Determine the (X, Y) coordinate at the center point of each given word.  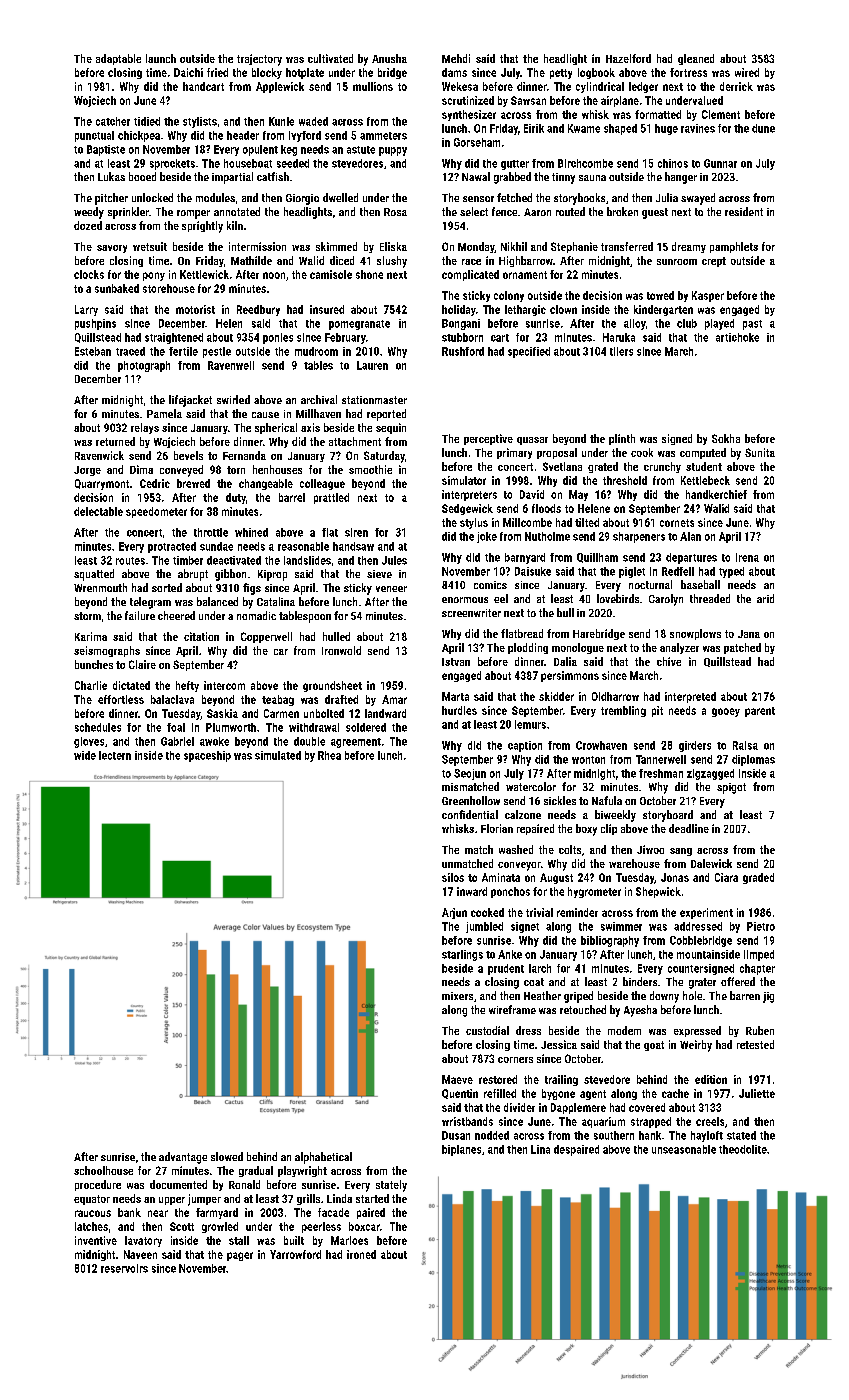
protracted (172, 547)
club (687, 323)
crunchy (662, 467)
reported (386, 415)
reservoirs (124, 1268)
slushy (392, 262)
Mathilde (251, 260)
